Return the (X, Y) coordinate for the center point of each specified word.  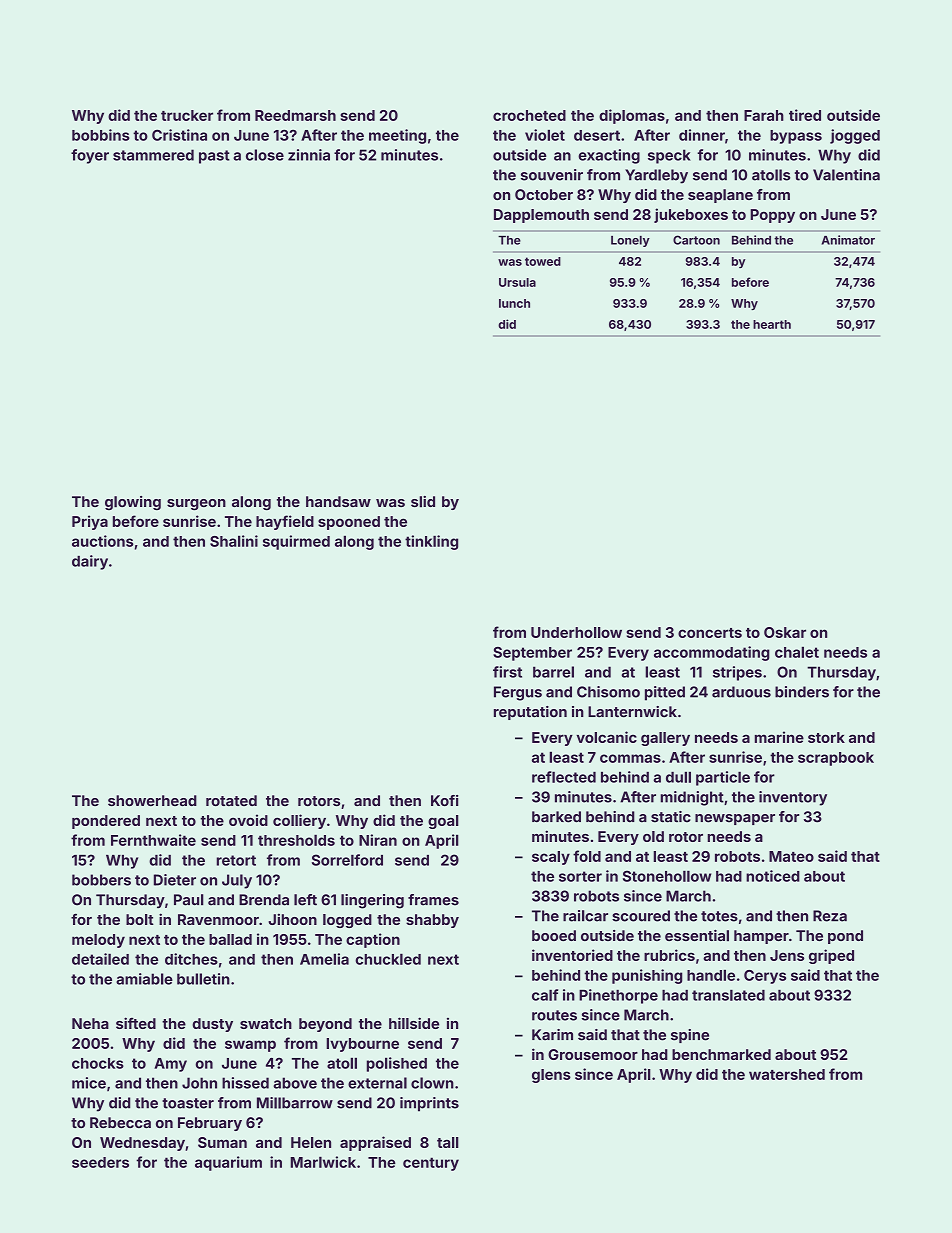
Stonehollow (667, 876)
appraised (375, 1143)
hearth (772, 324)
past (214, 157)
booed (554, 935)
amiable (144, 979)
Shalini (234, 541)
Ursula (517, 282)
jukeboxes (691, 215)
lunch (514, 303)
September (532, 654)
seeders (100, 1162)
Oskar (785, 632)
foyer (90, 156)
